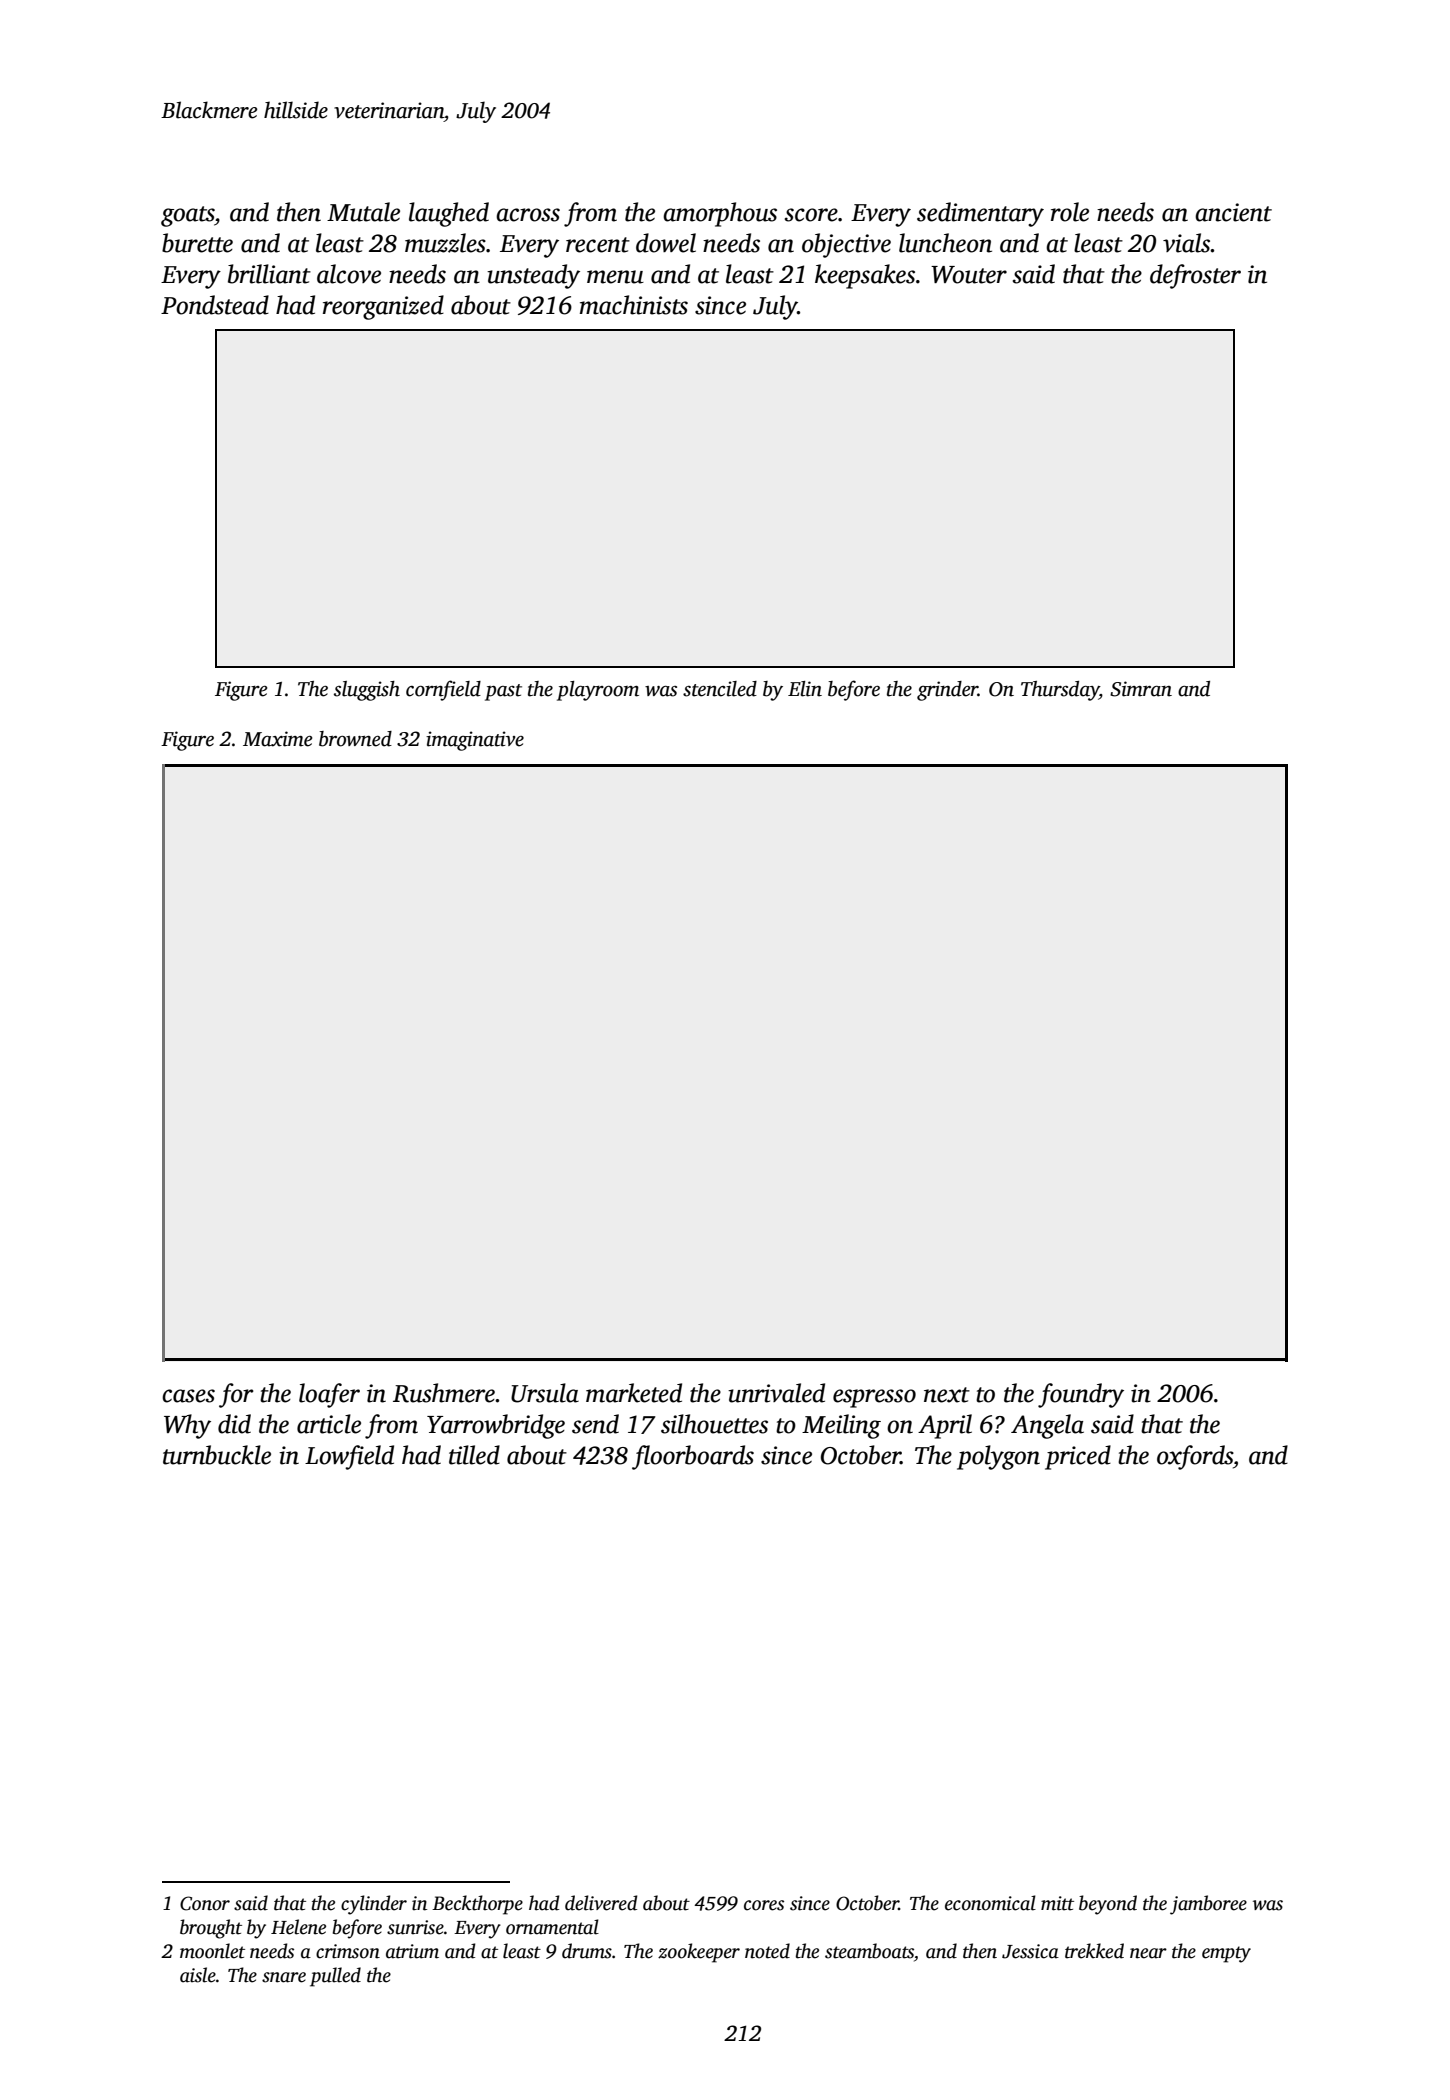 The height and width of the screenshot is (2100, 1450). I want to click on stenciled, so click(720, 689).
